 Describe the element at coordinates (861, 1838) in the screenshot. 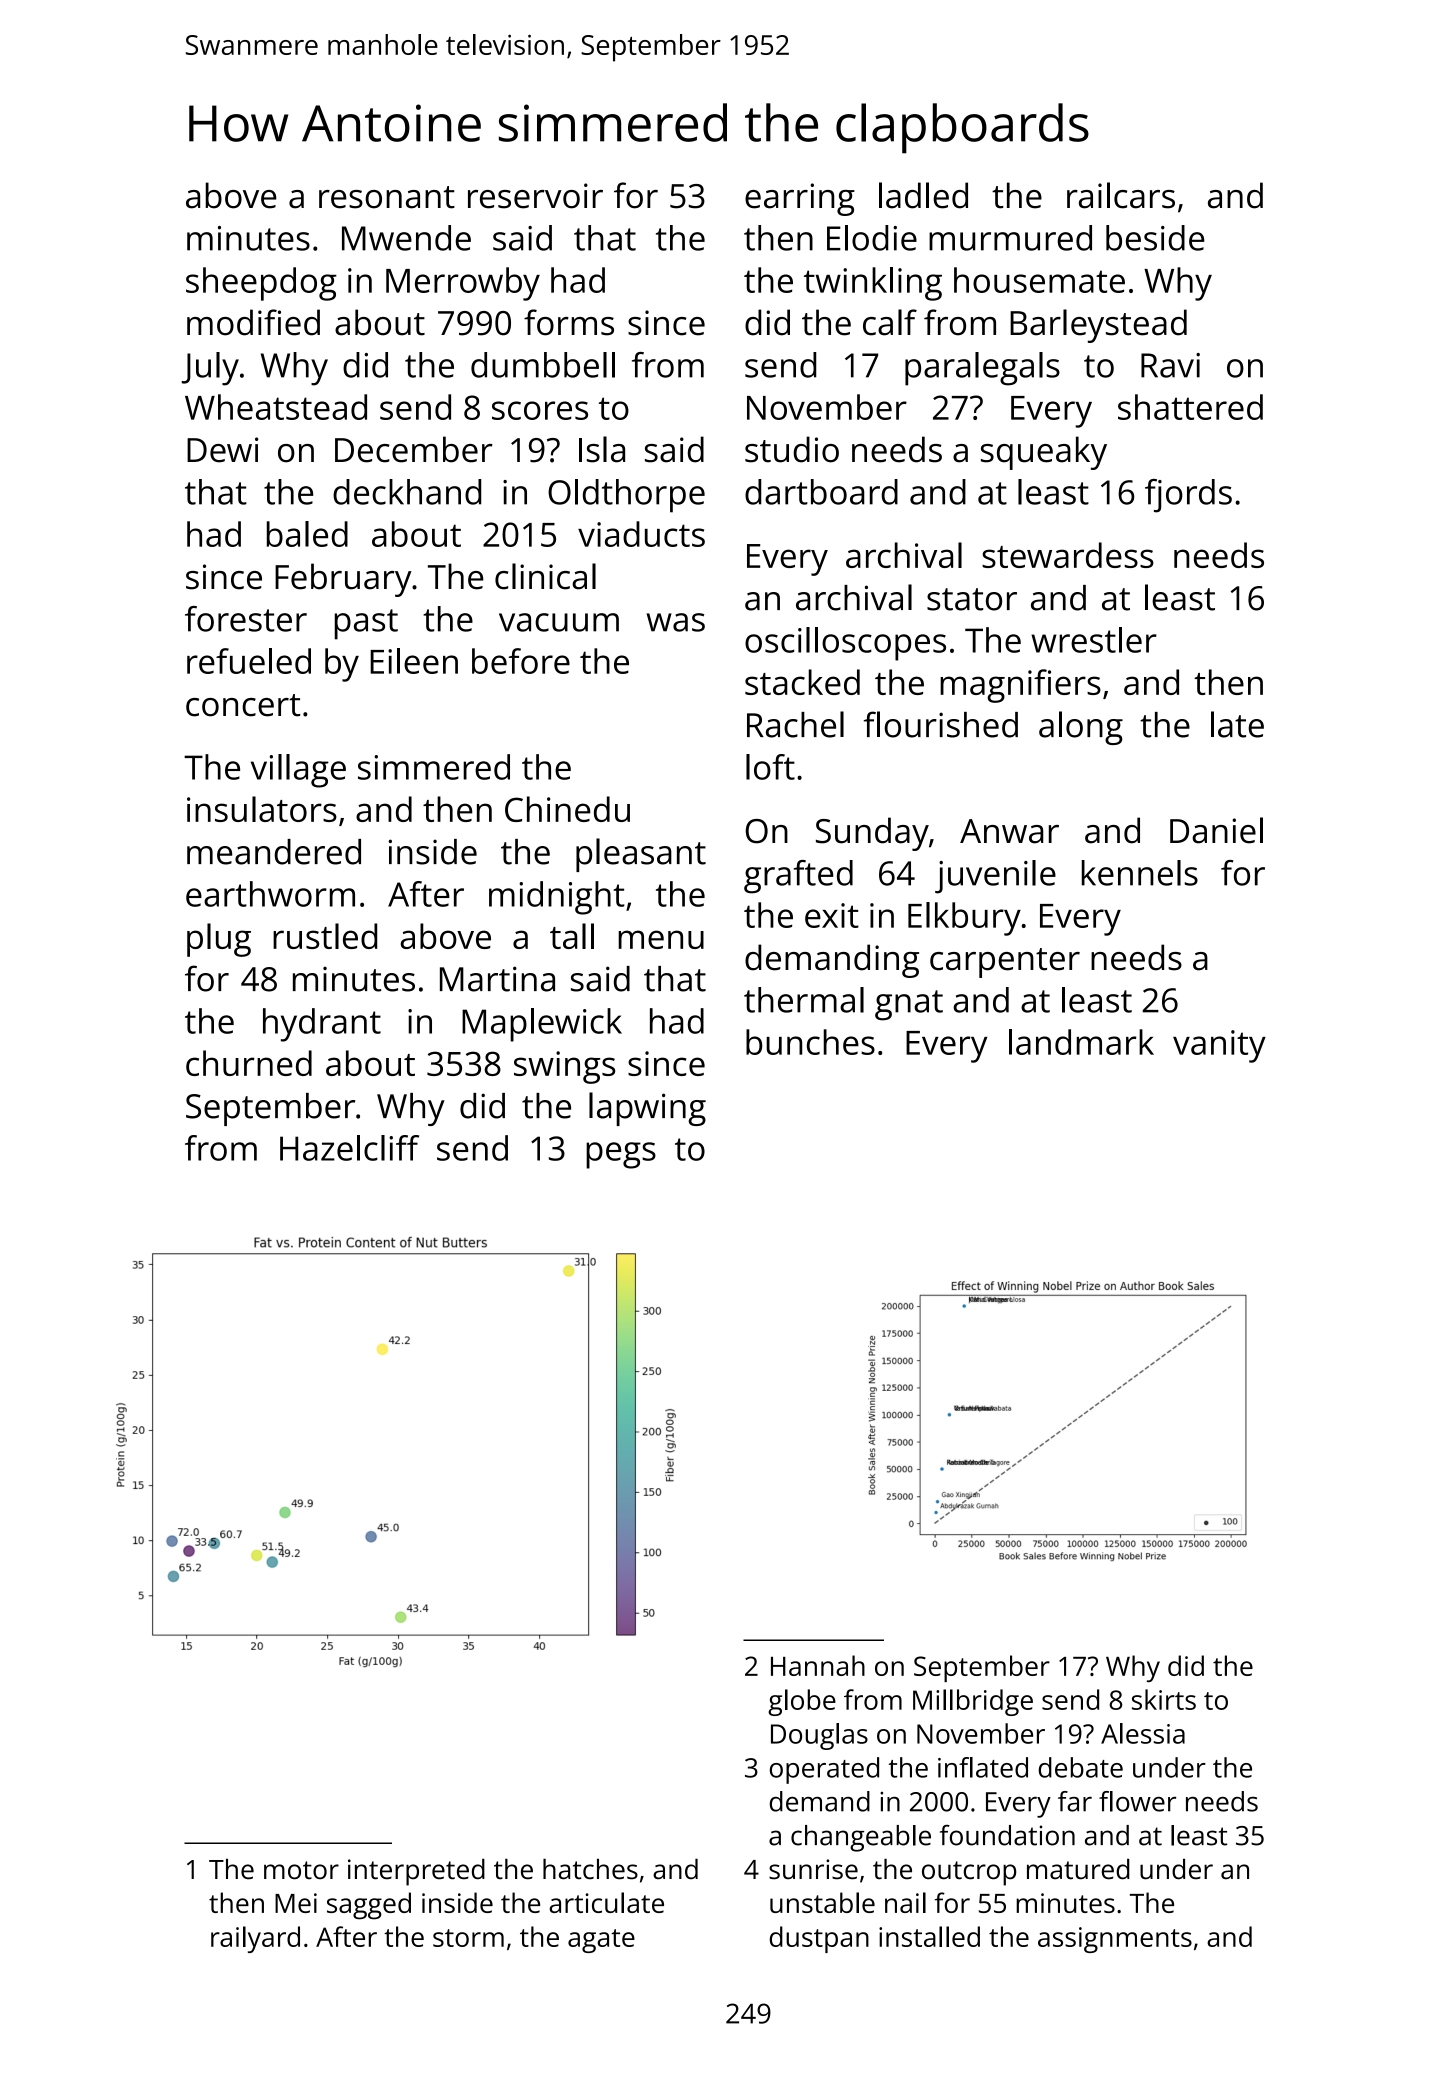

I see `changeable` at that location.
